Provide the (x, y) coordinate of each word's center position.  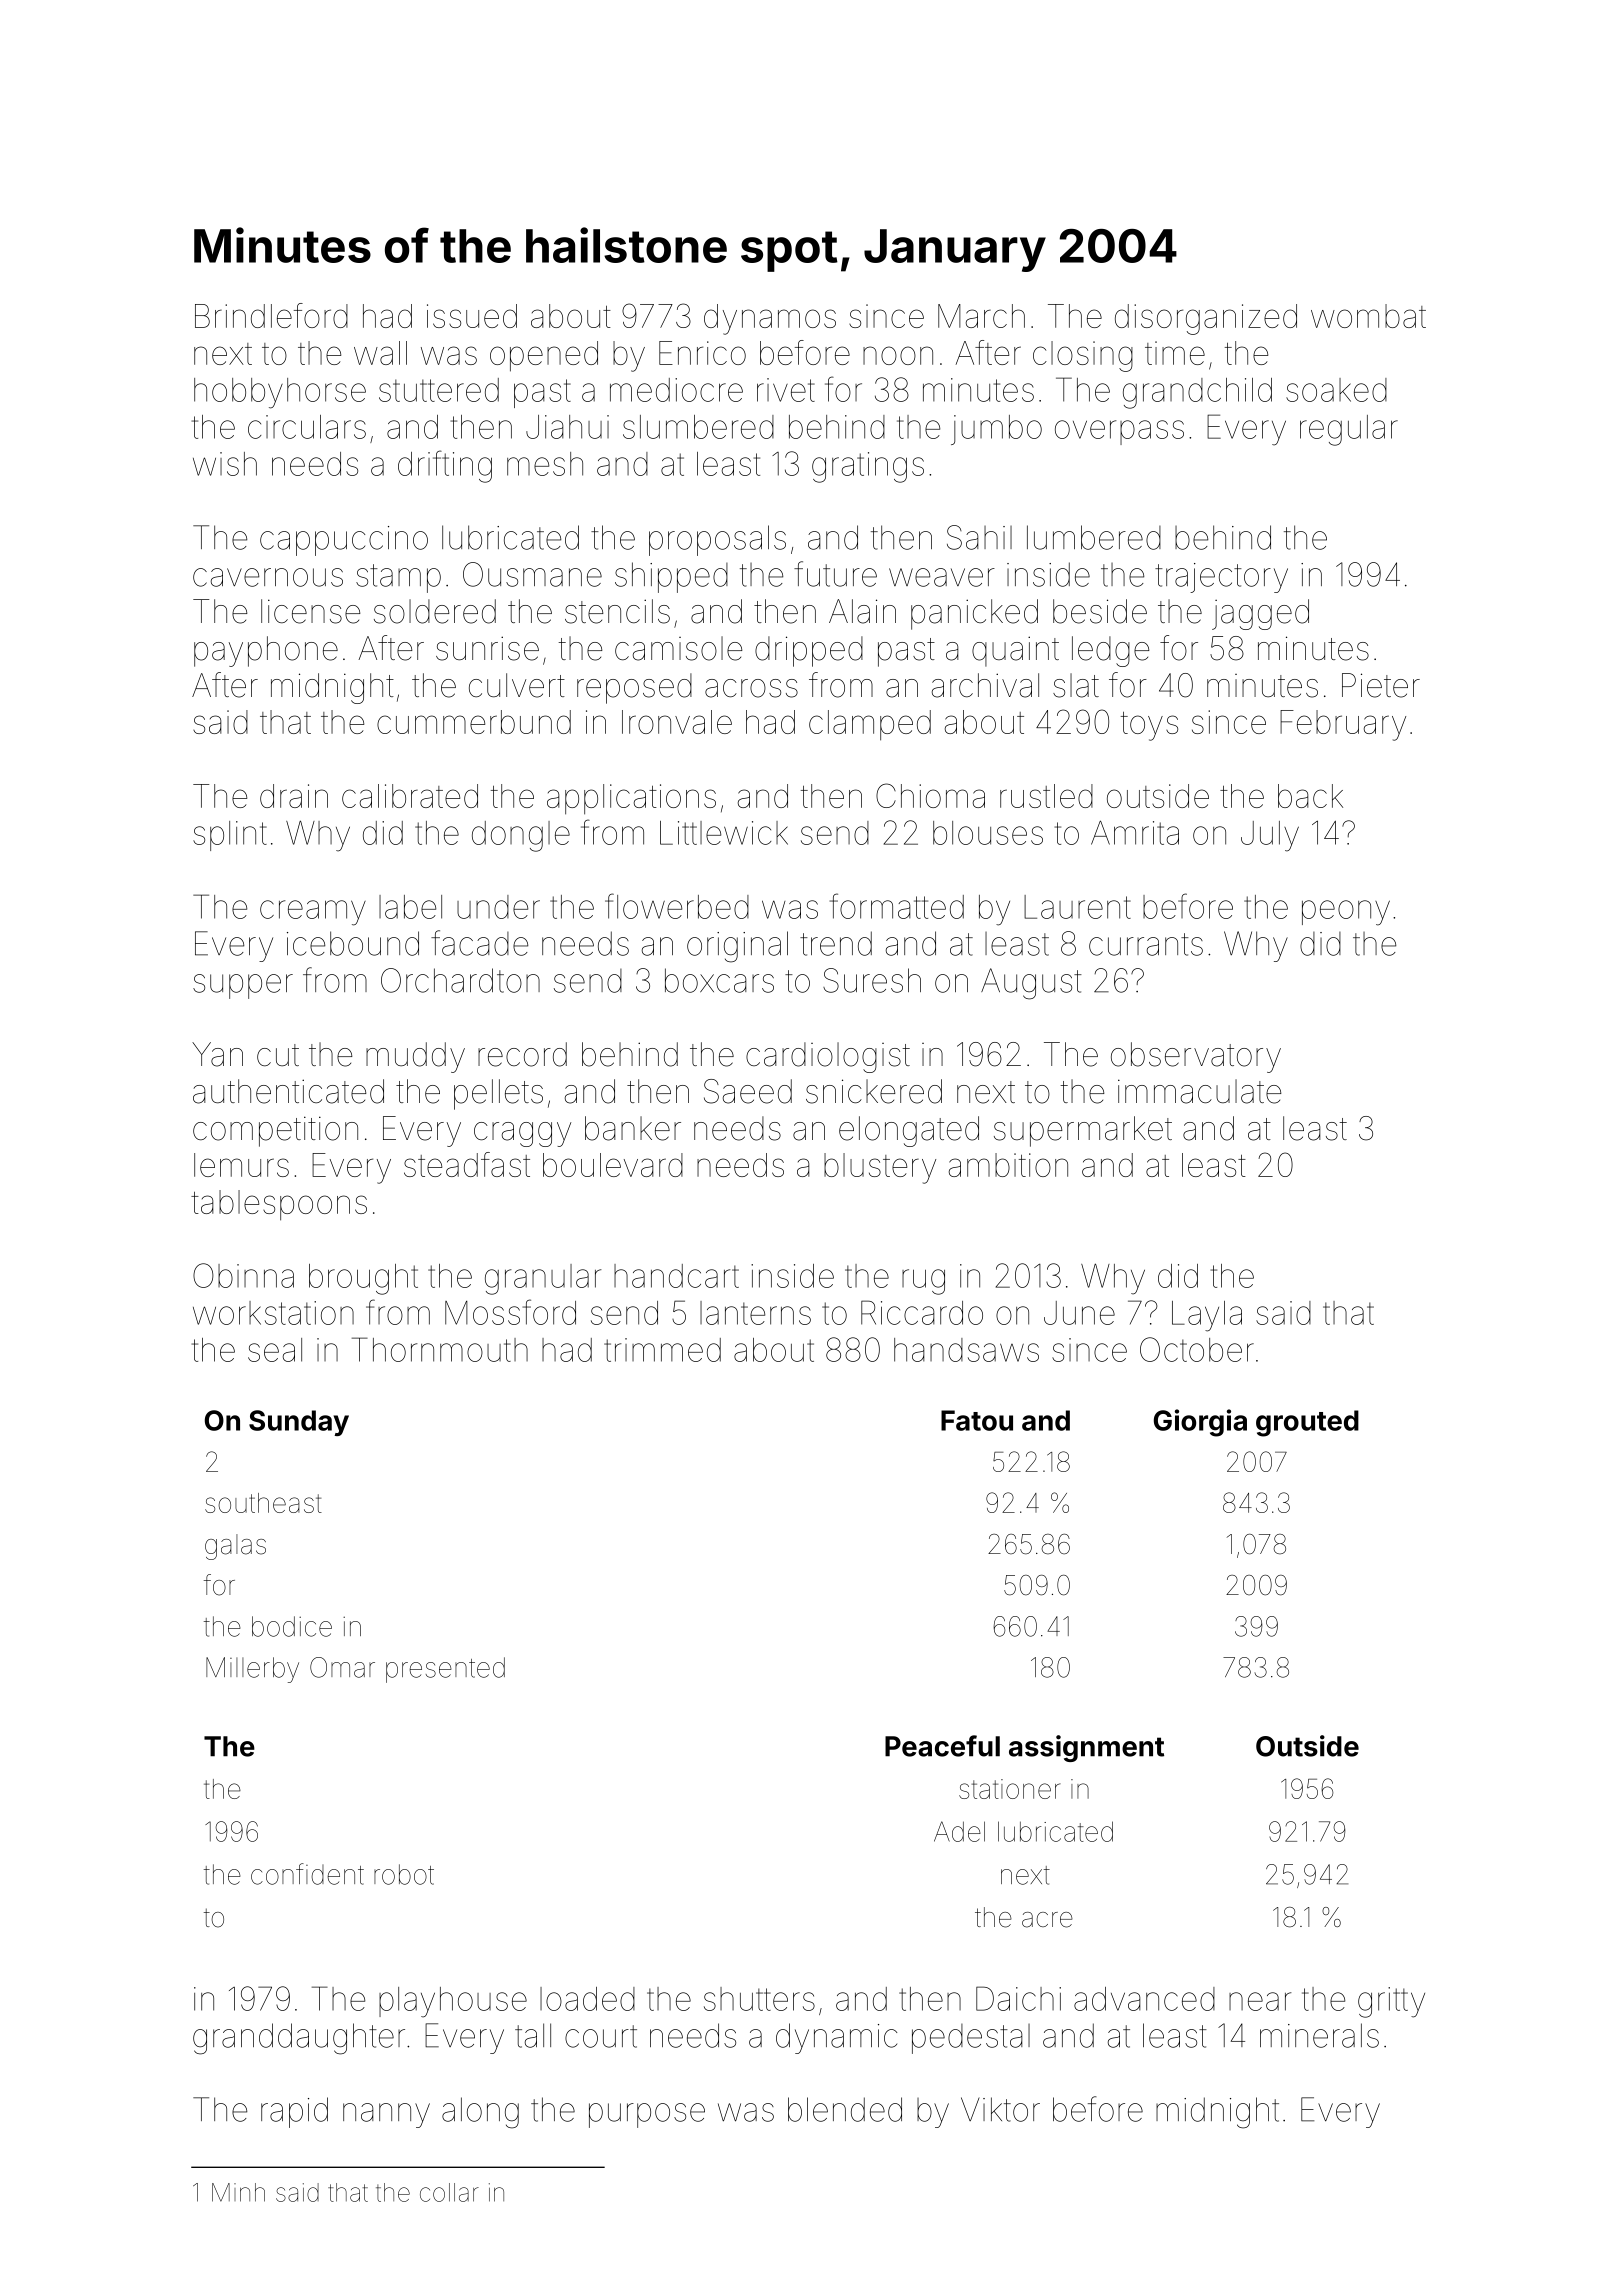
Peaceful (942, 1746)
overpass (1119, 432)
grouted (1307, 1423)
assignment (1086, 1748)
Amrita (1135, 832)
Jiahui (567, 427)
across (751, 688)
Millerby (252, 1670)
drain (294, 796)
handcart (676, 1276)
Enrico (702, 353)
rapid (294, 2112)
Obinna (243, 1275)
